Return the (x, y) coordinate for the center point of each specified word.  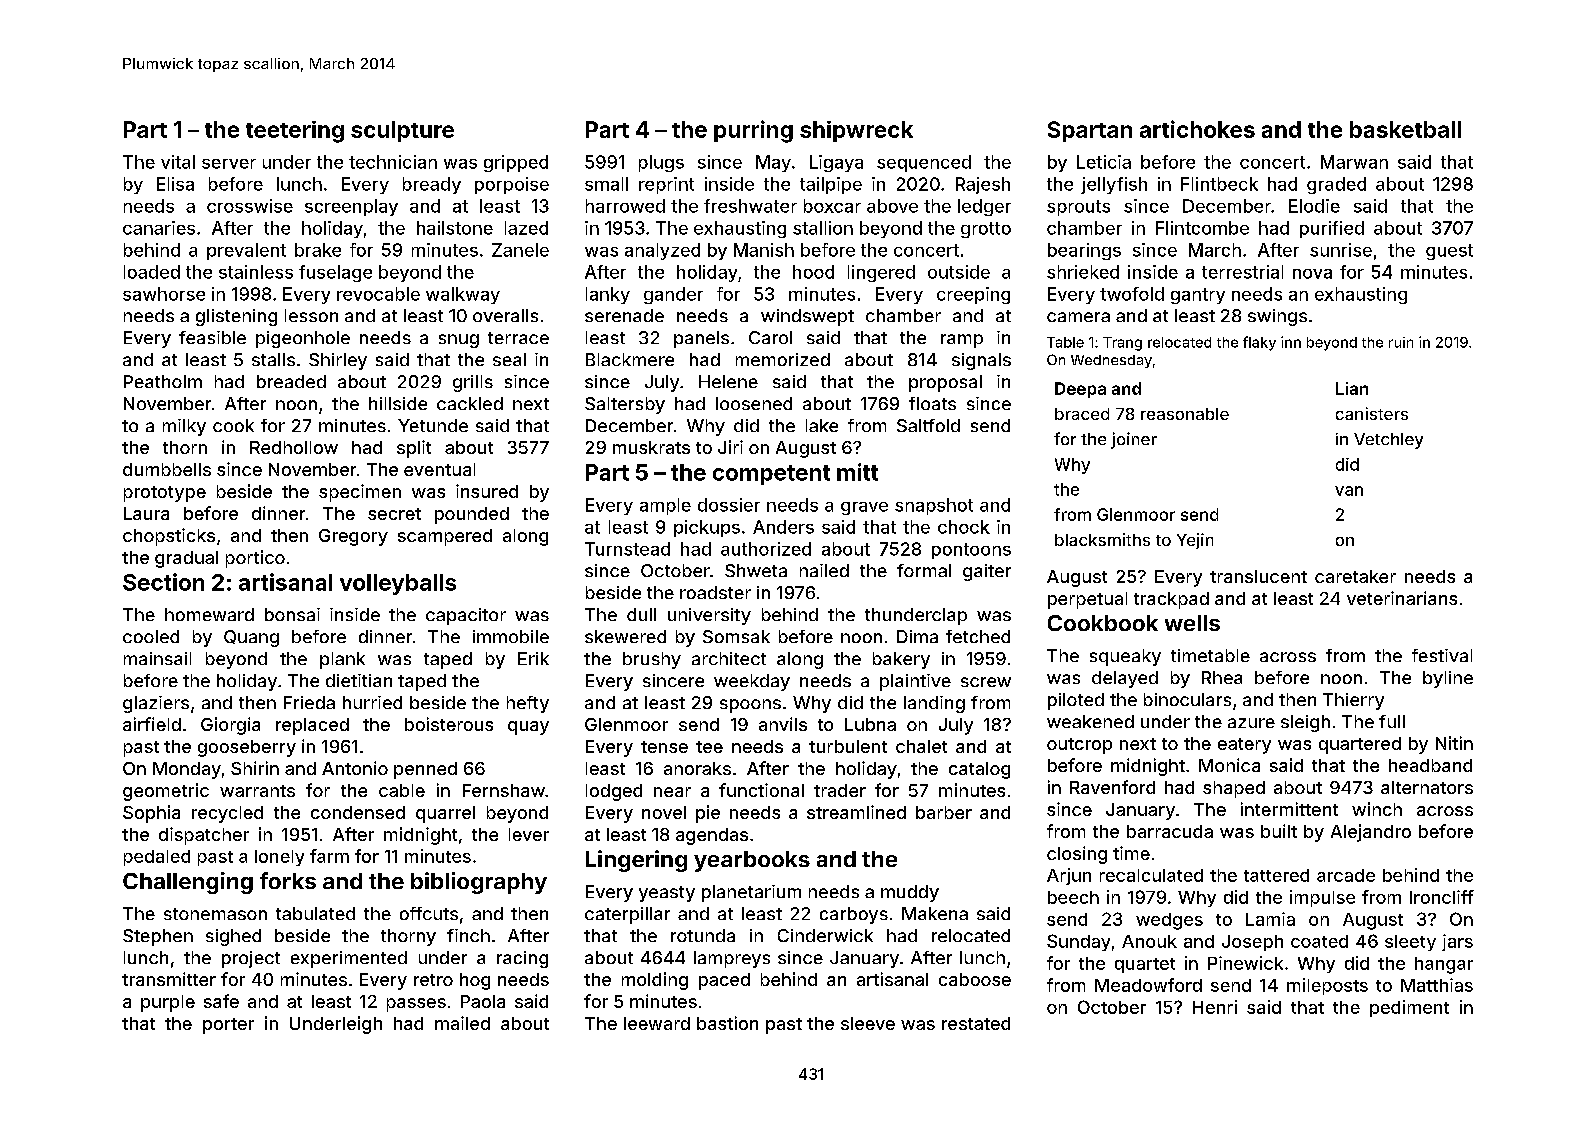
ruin (1401, 342)
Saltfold (928, 425)
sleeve (868, 1023)
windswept (807, 317)
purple (168, 1003)
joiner (1134, 440)
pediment (1409, 1008)
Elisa (175, 184)
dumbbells (167, 469)
